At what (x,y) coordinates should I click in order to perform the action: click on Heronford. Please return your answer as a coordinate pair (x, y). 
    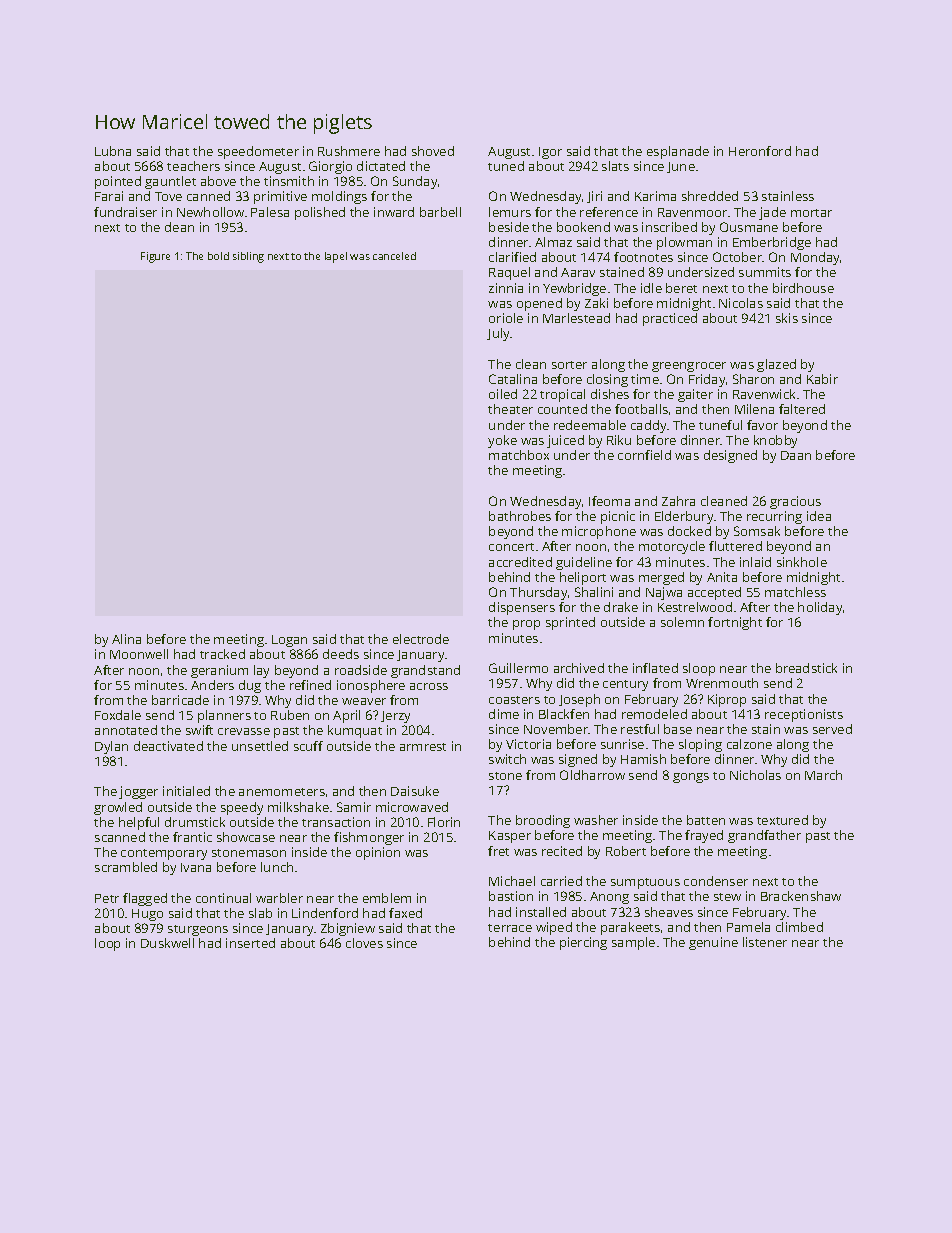
    Looking at the image, I should click on (760, 151).
